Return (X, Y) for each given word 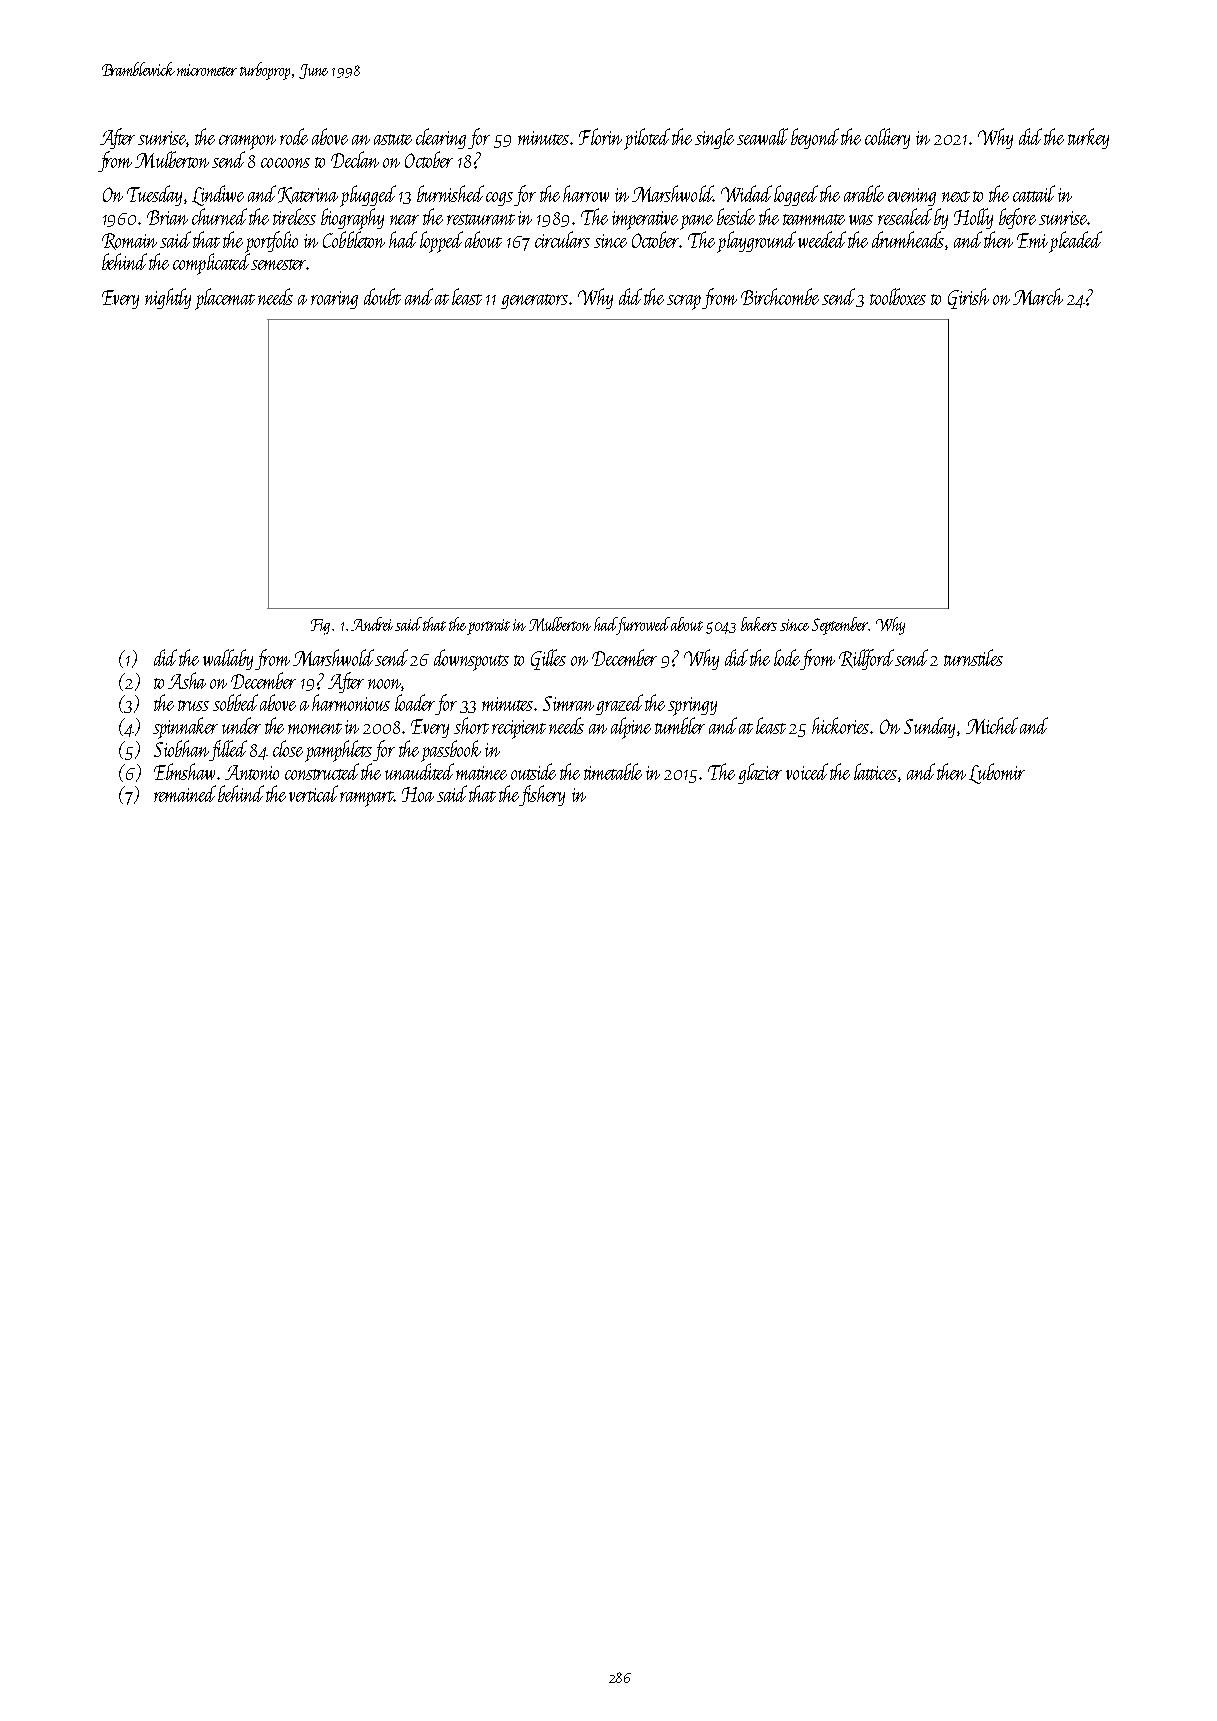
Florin (600, 136)
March (1038, 296)
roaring (334, 300)
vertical (313, 793)
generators (534, 301)
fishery (542, 795)
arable (864, 193)
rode (294, 136)
